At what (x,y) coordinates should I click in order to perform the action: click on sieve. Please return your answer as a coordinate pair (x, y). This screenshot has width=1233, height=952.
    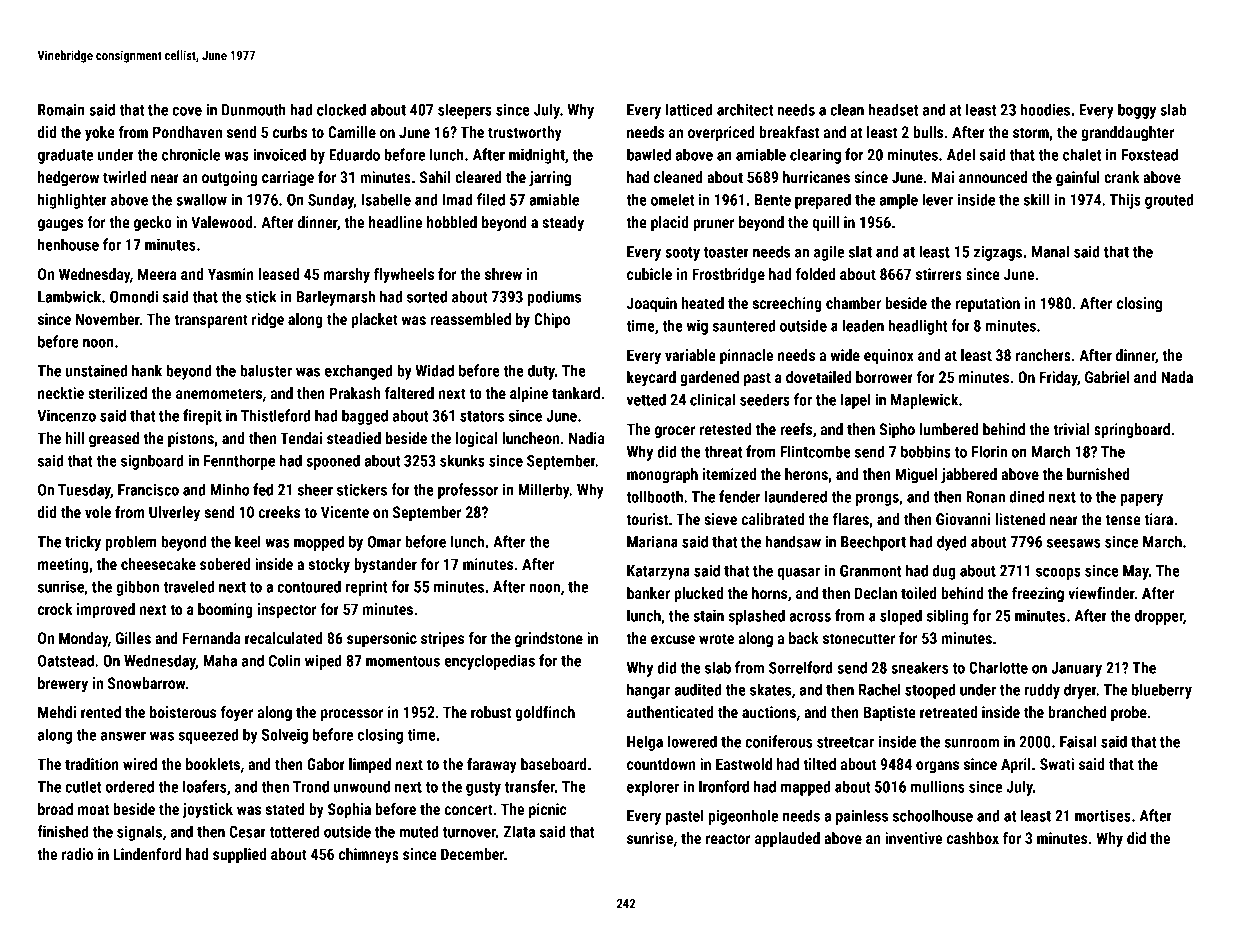
    Looking at the image, I should click on (720, 519).
